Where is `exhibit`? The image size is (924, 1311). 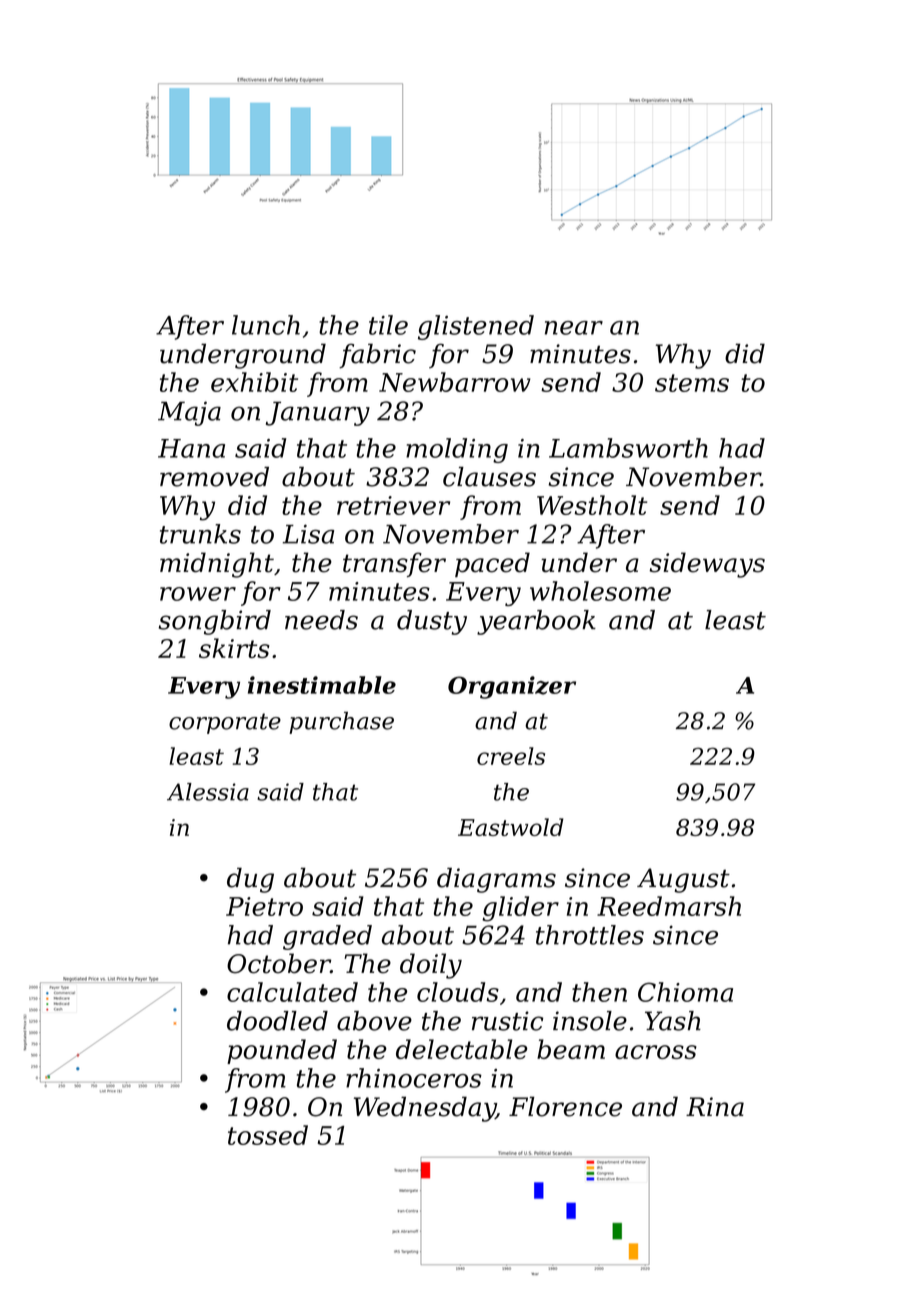
exhibit is located at coordinates (254, 382).
